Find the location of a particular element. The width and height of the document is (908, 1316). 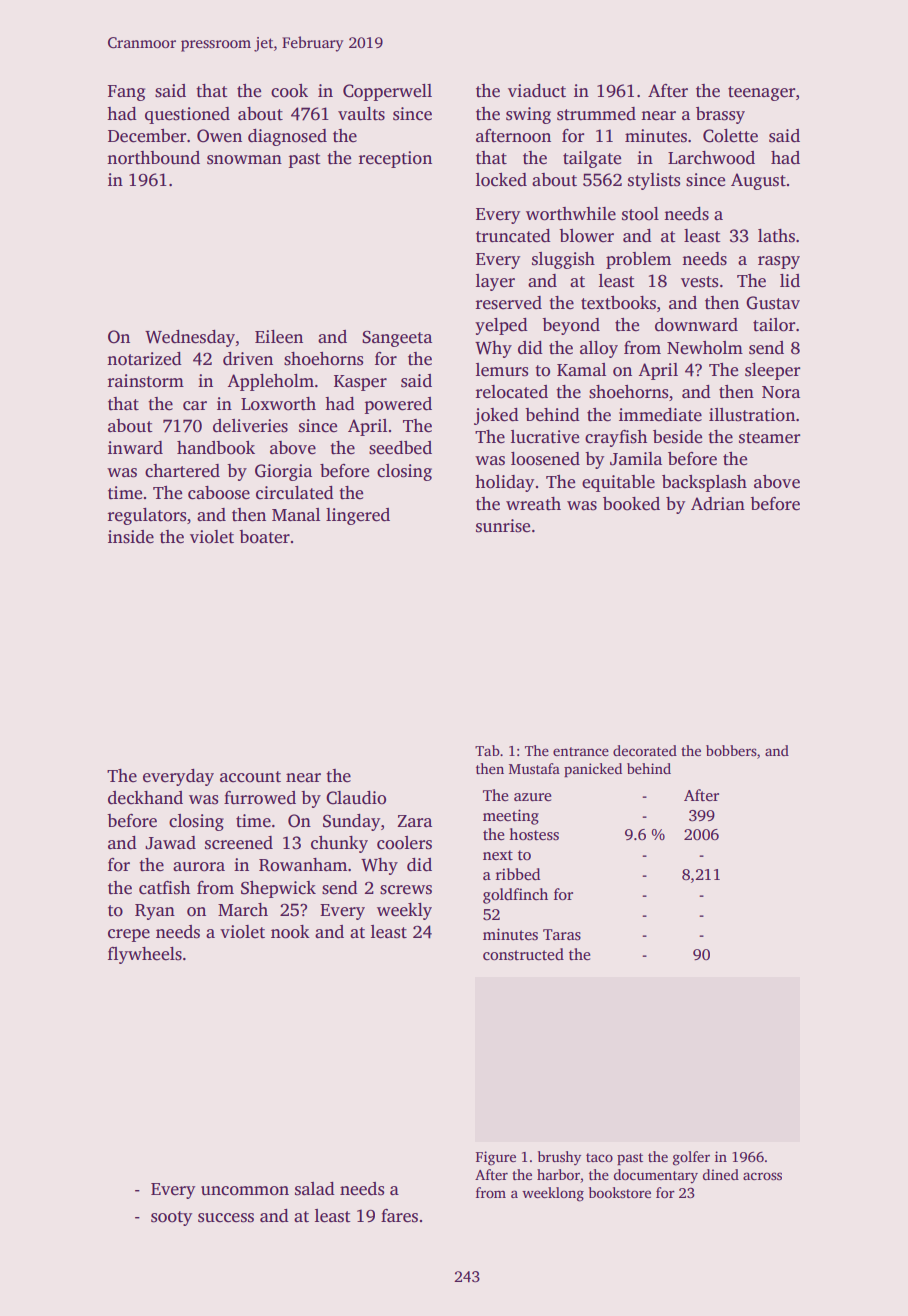

decorated is located at coordinates (645, 750).
